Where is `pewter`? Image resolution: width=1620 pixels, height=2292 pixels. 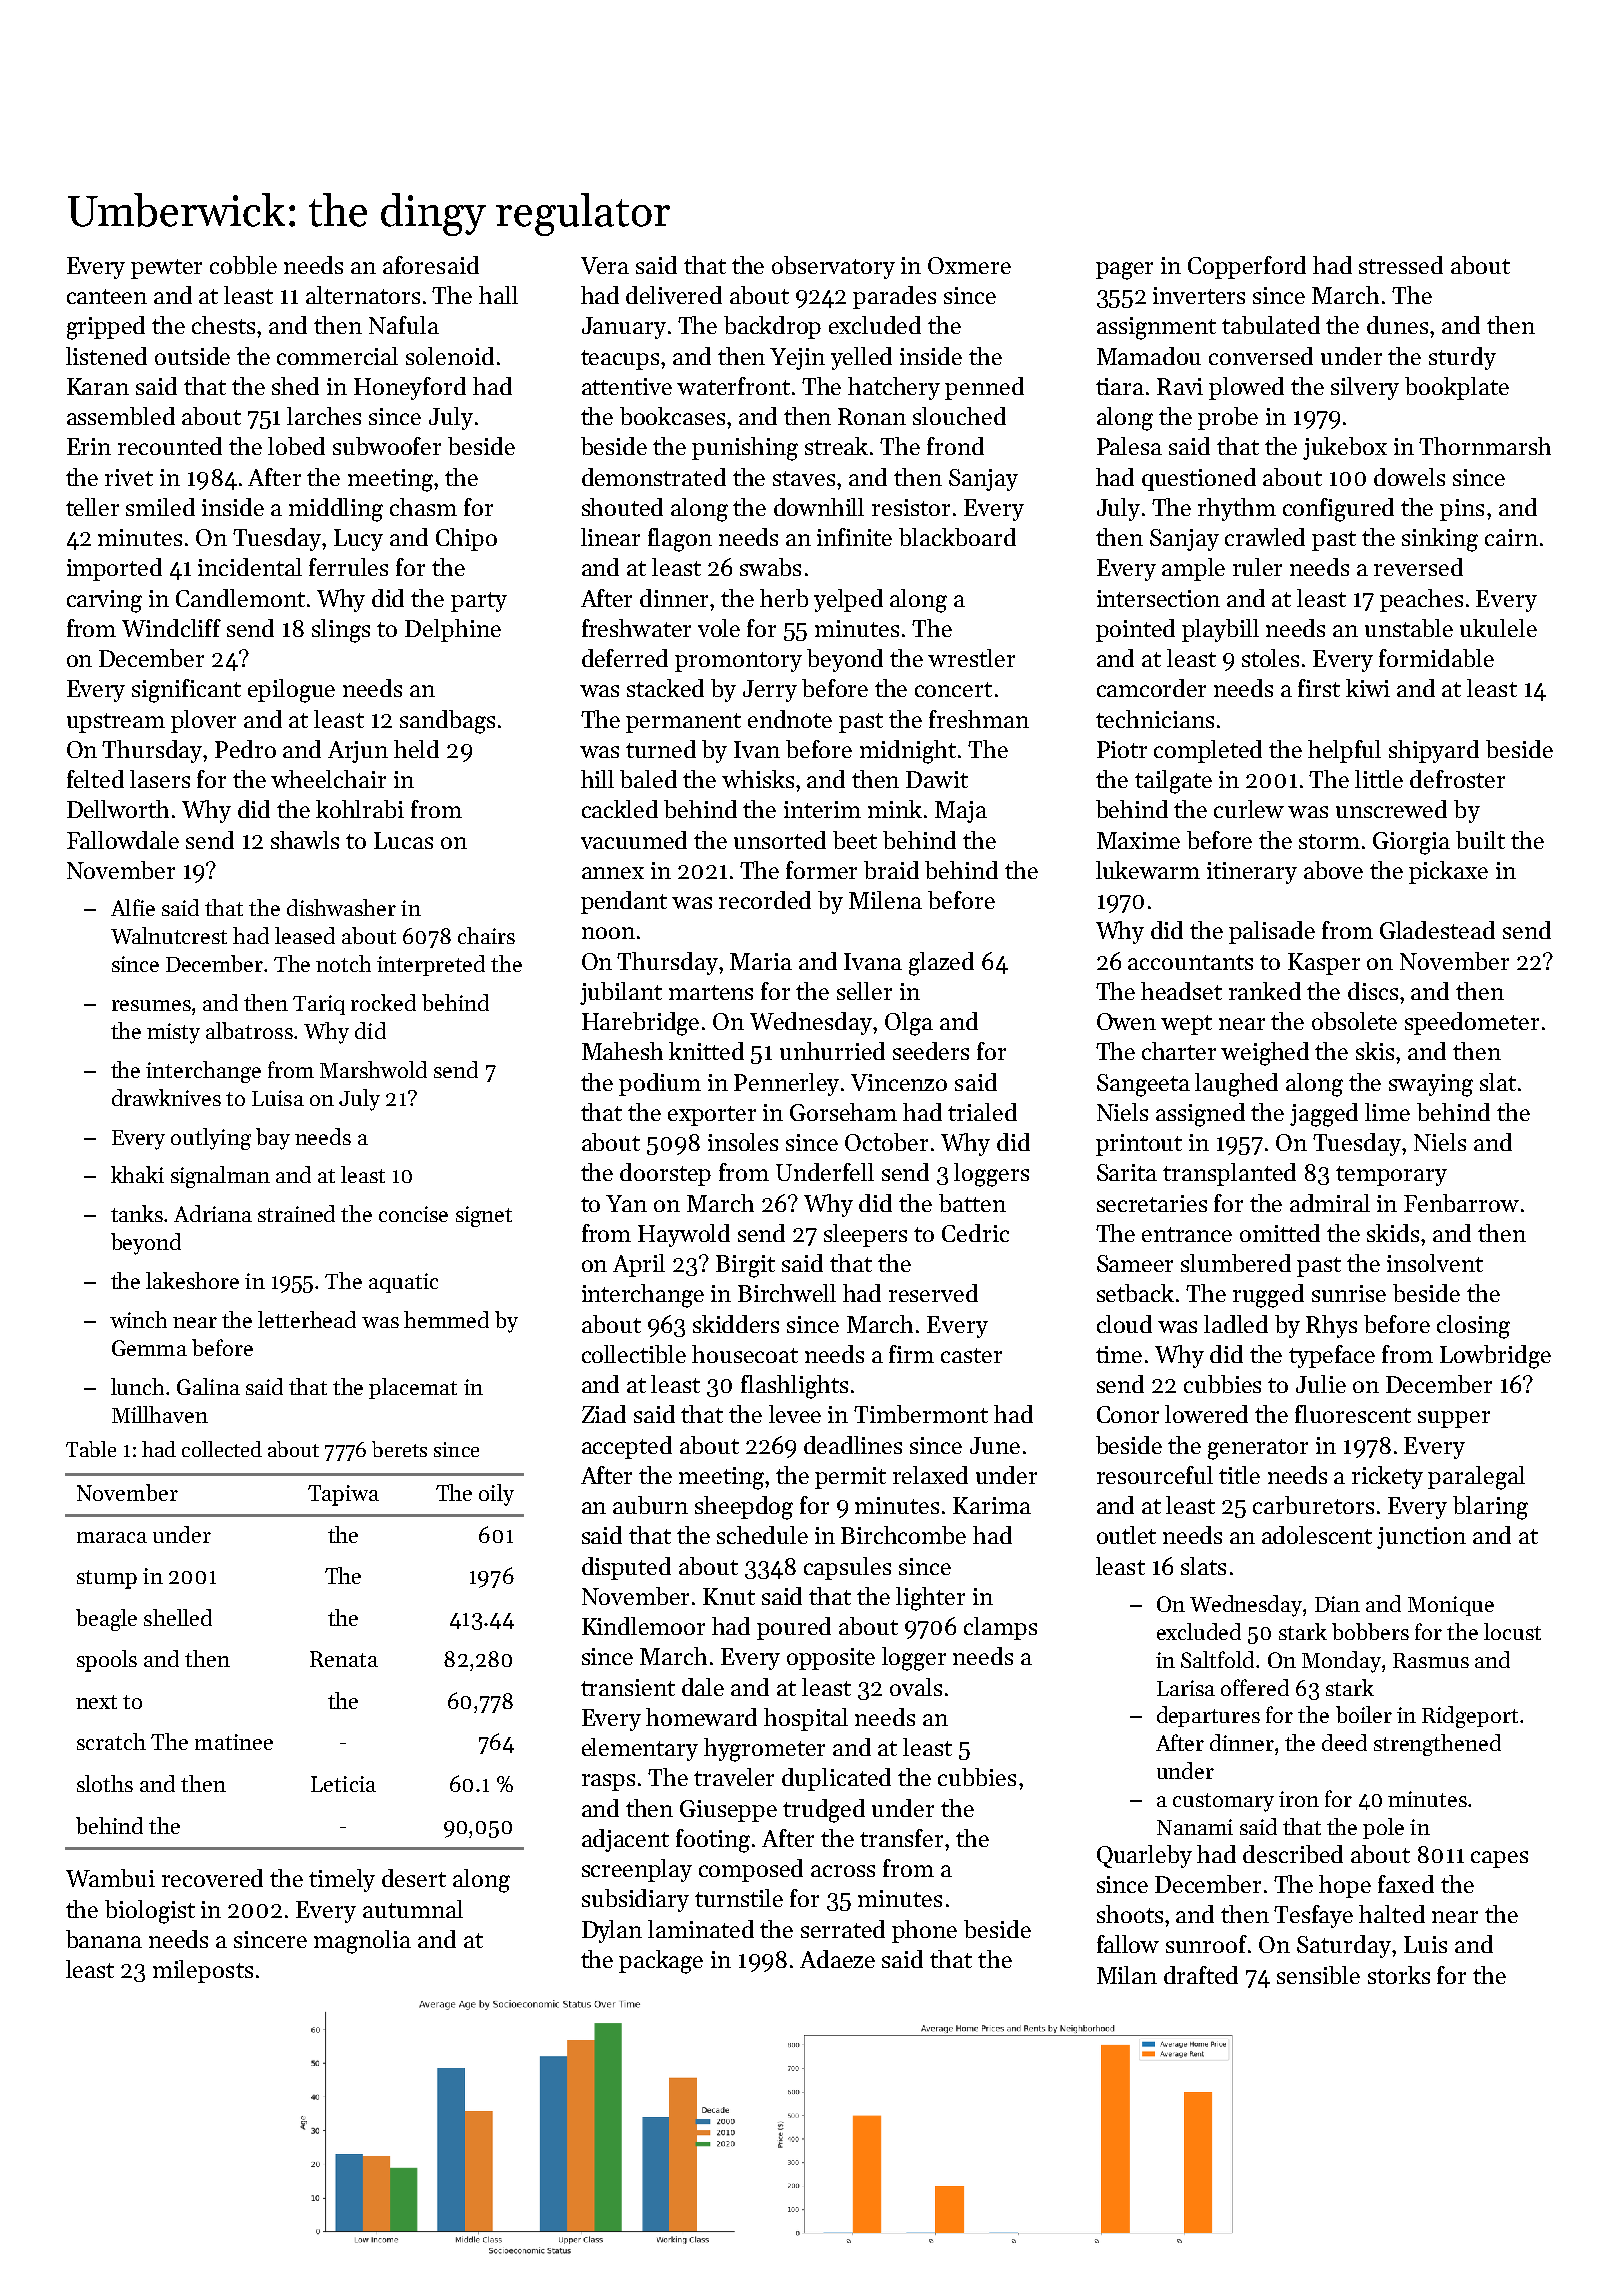 pewter is located at coordinates (166, 269).
